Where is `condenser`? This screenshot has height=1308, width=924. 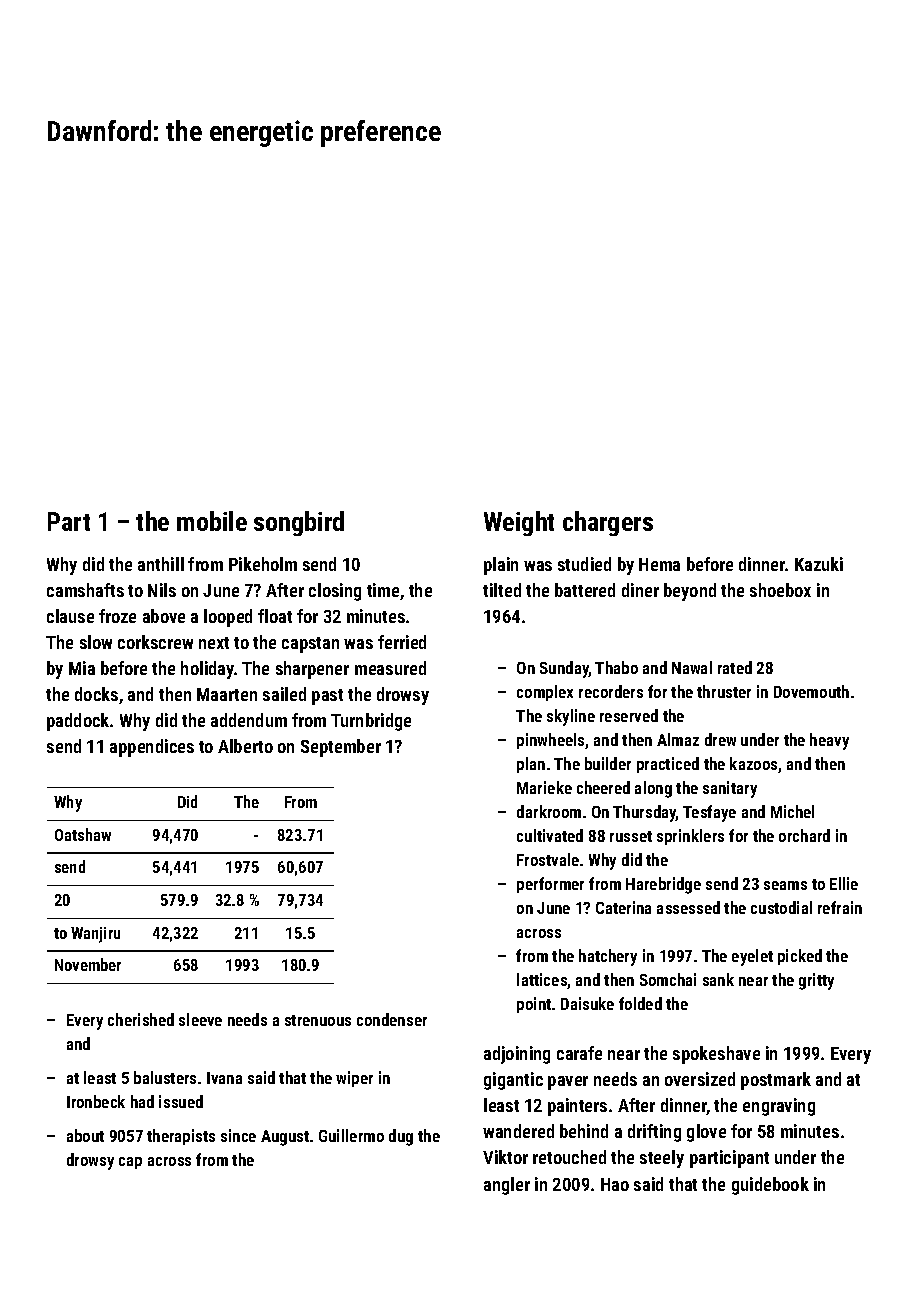
condenser is located at coordinates (392, 1019).
